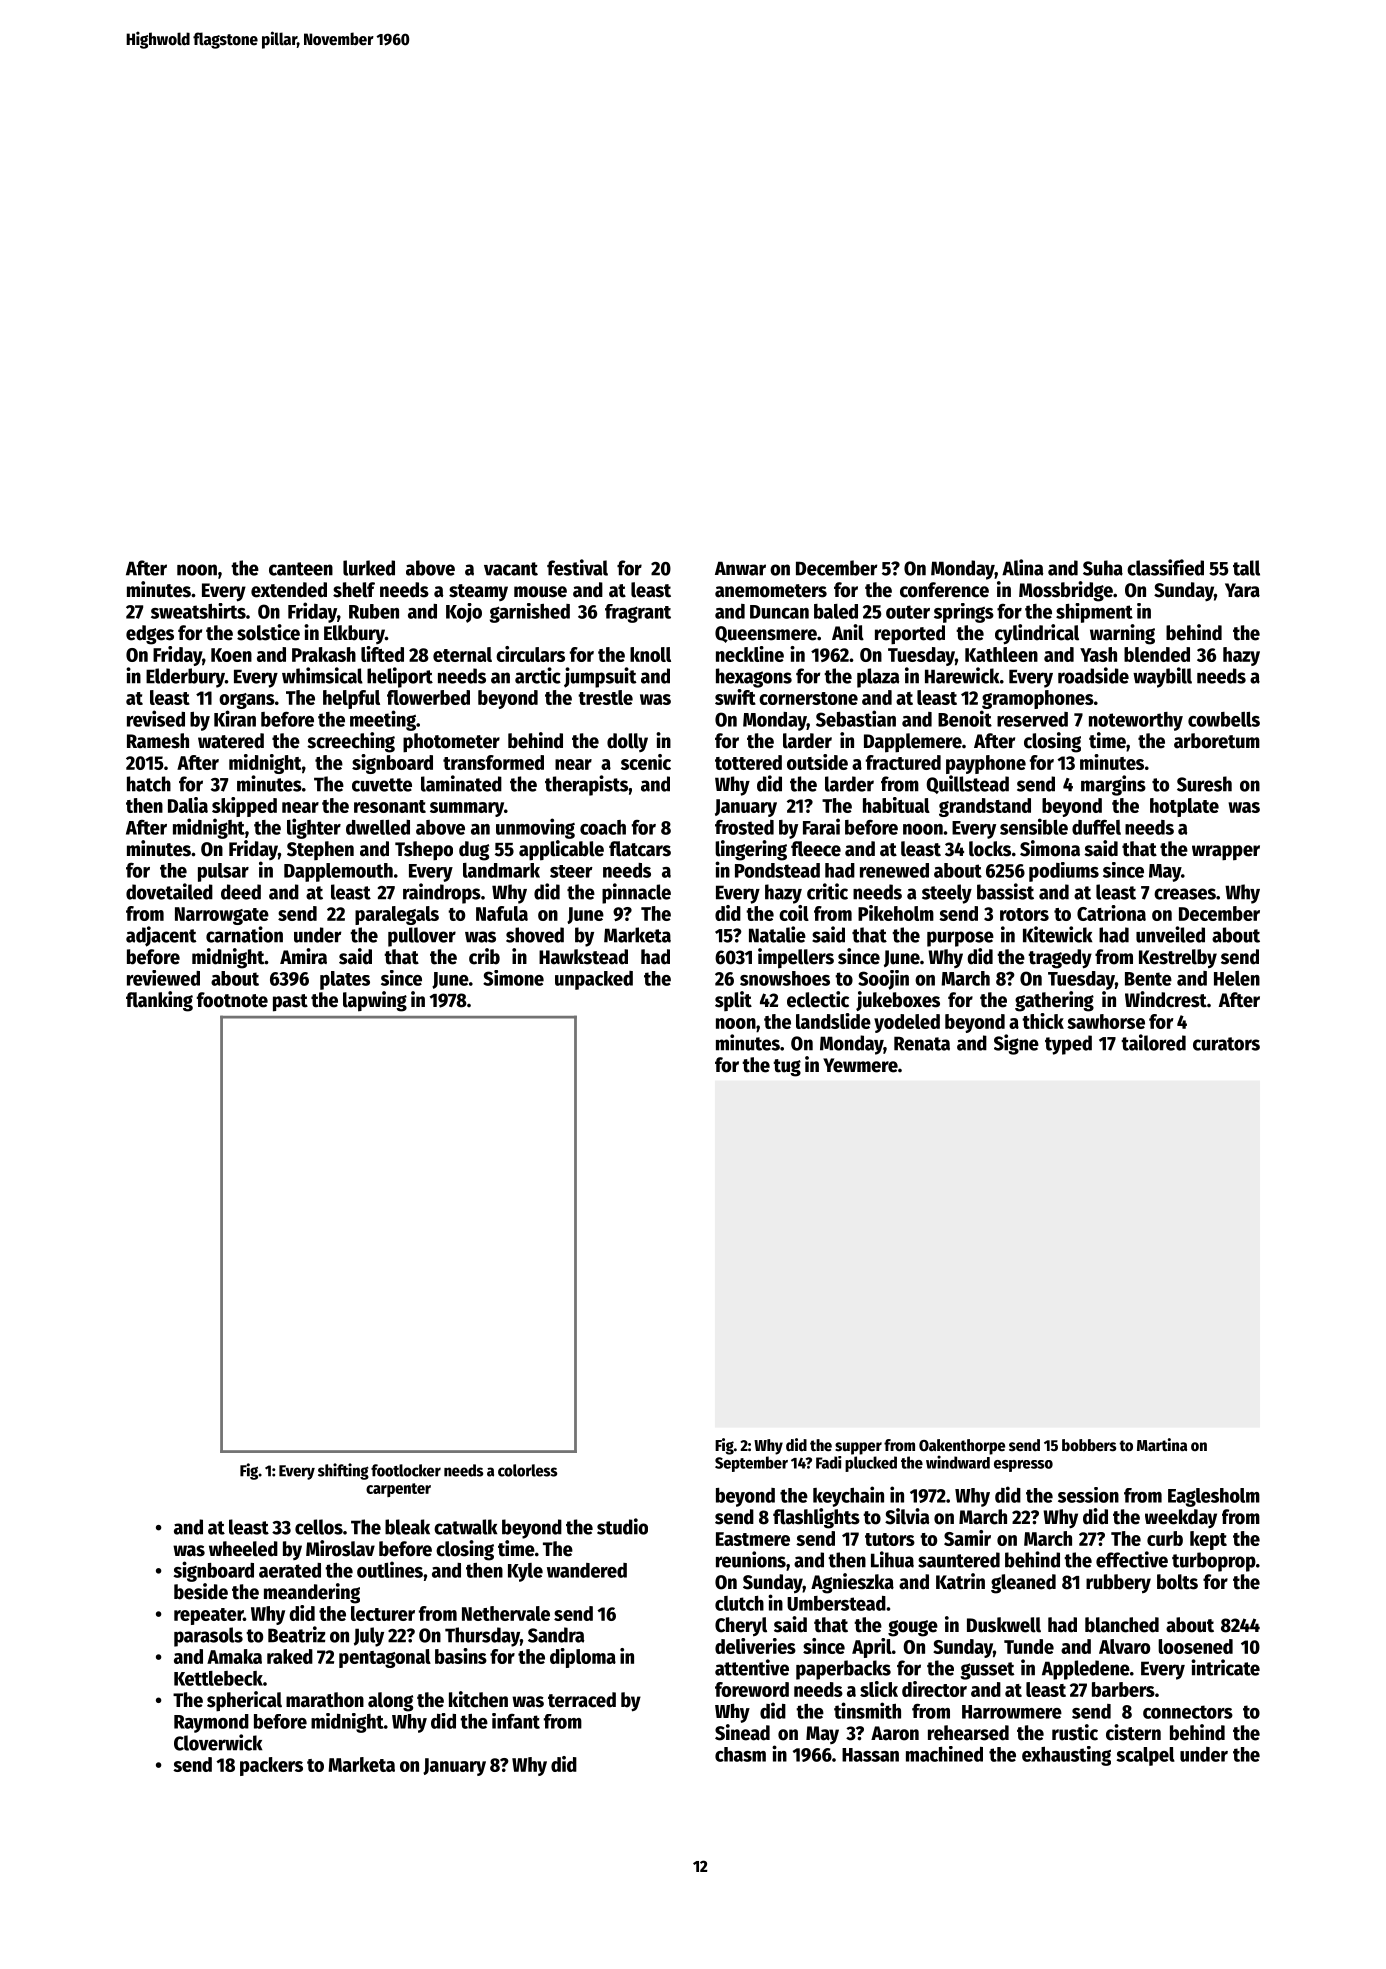 This screenshot has height=1969, width=1386. I want to click on unpacked, so click(594, 980).
